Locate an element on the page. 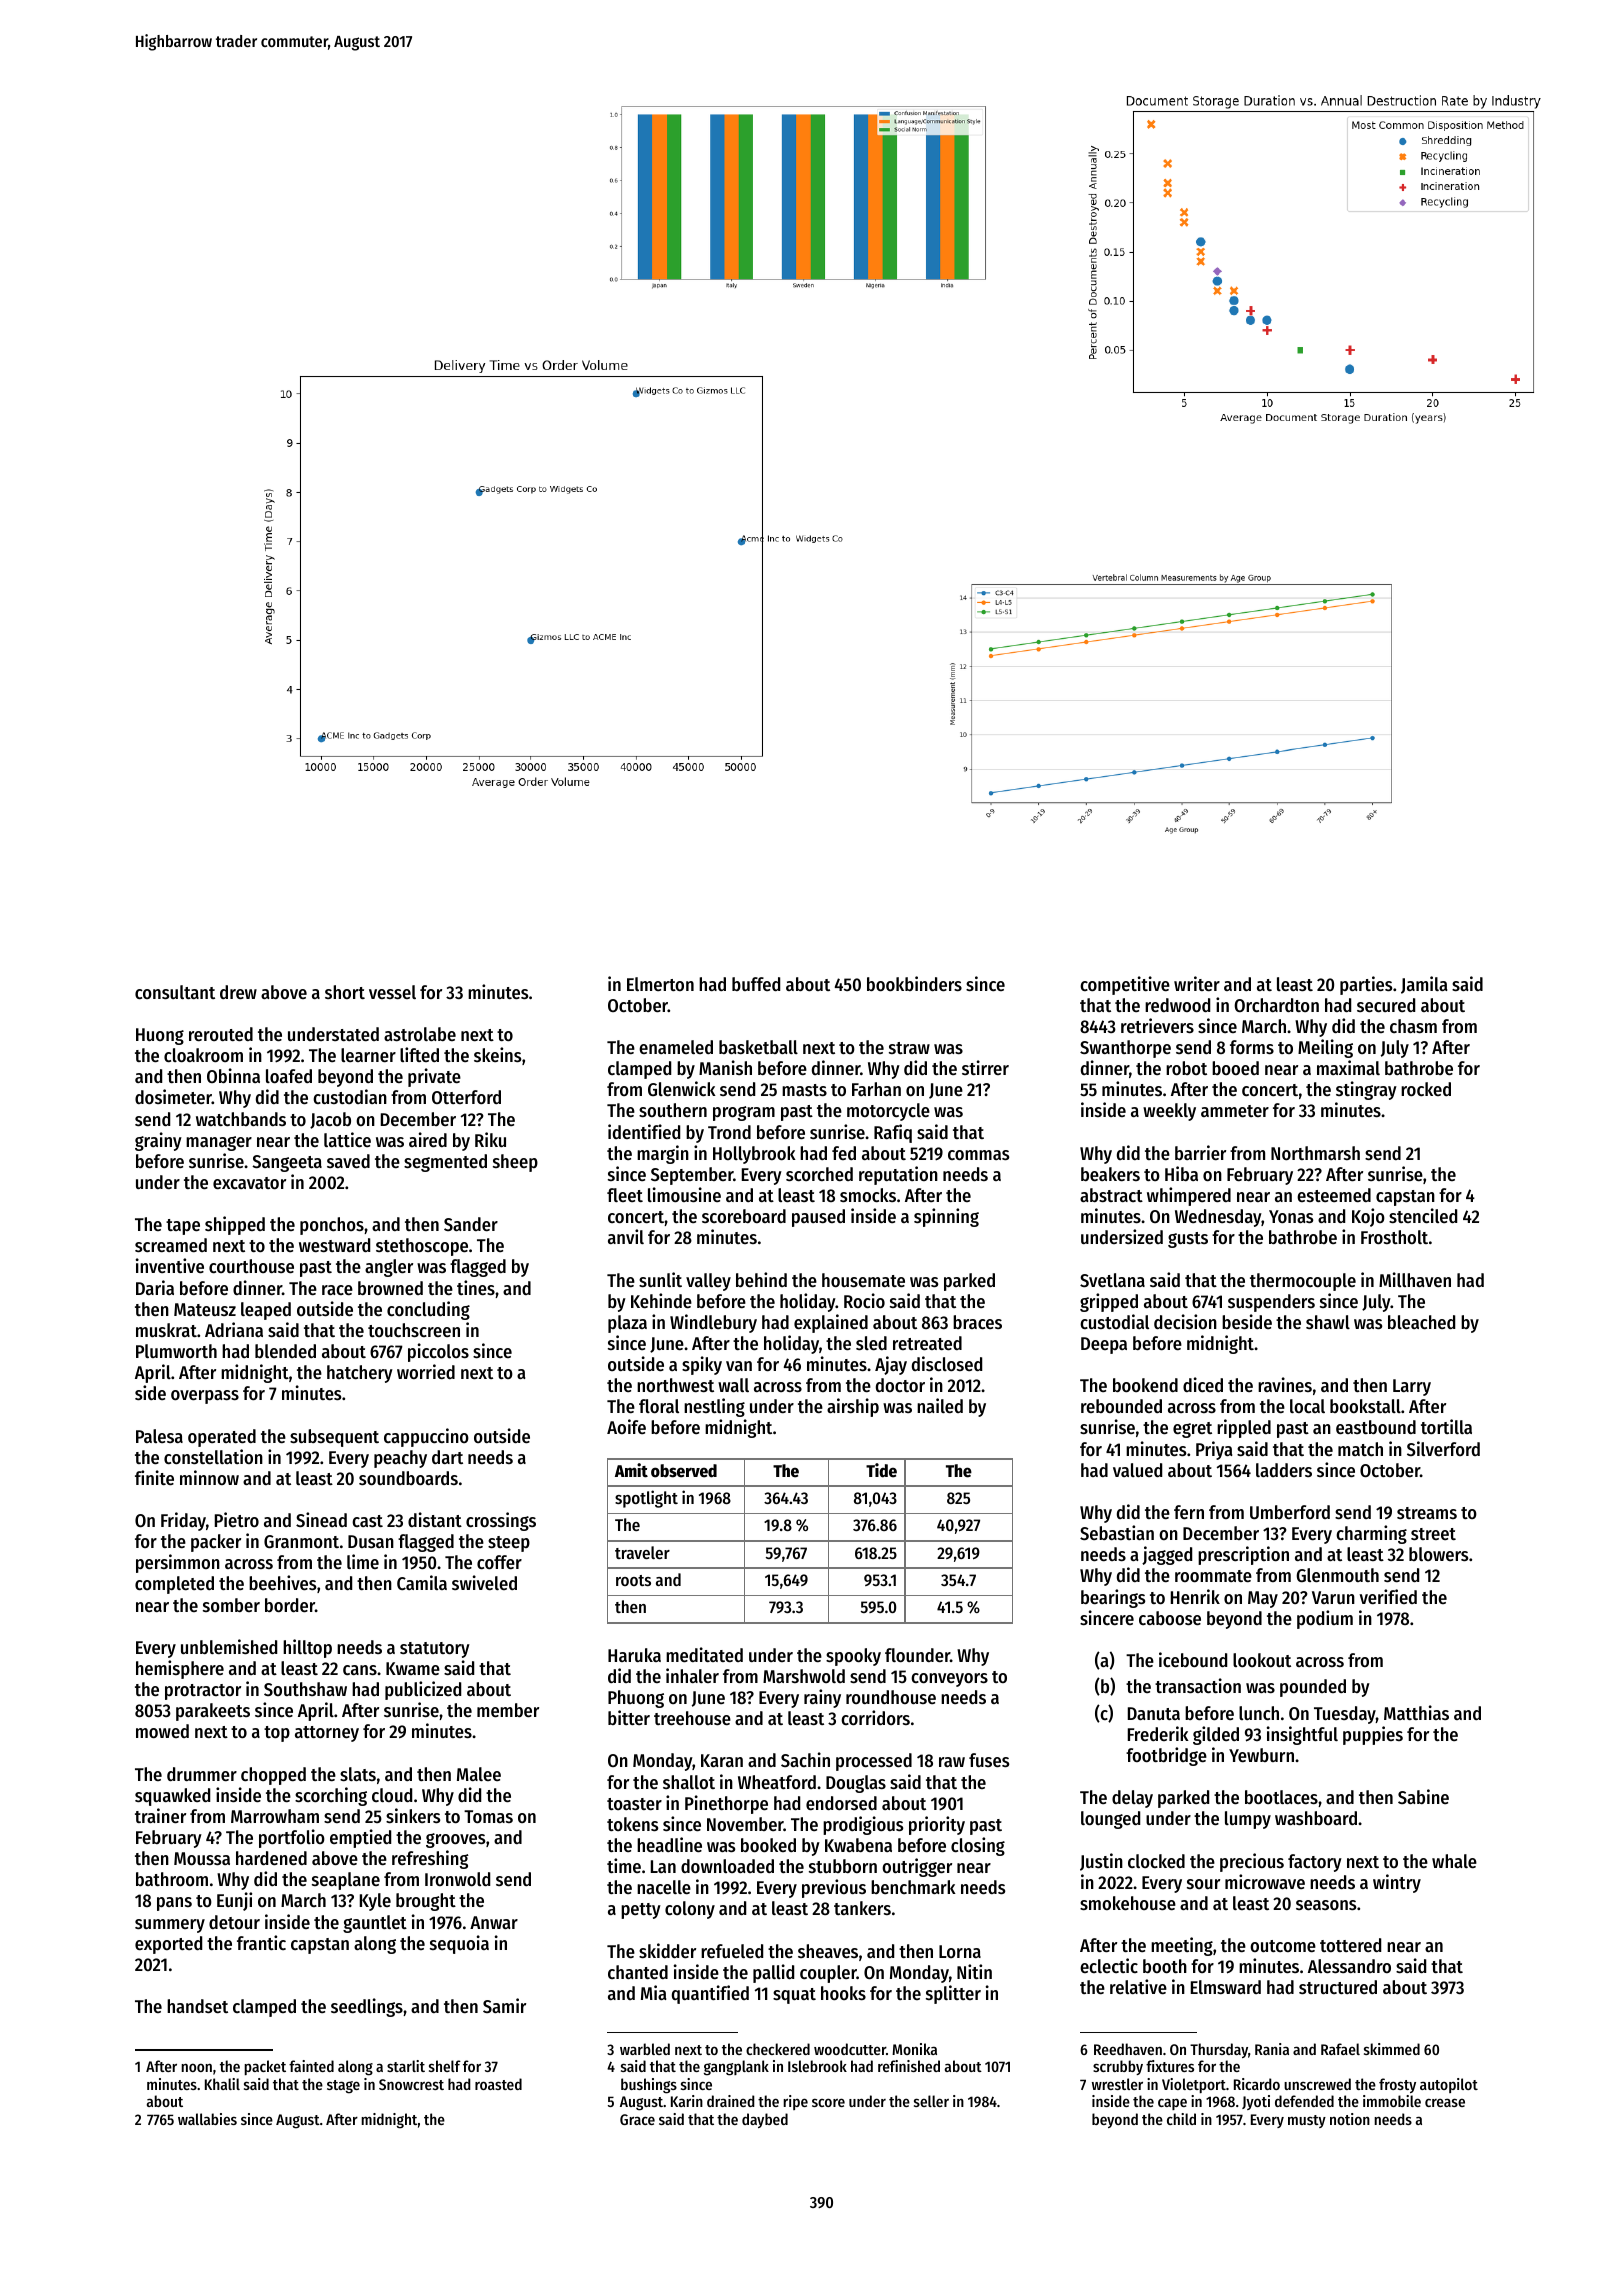 Image resolution: width=1620 pixels, height=2292 pixels. cast is located at coordinates (367, 1521).
